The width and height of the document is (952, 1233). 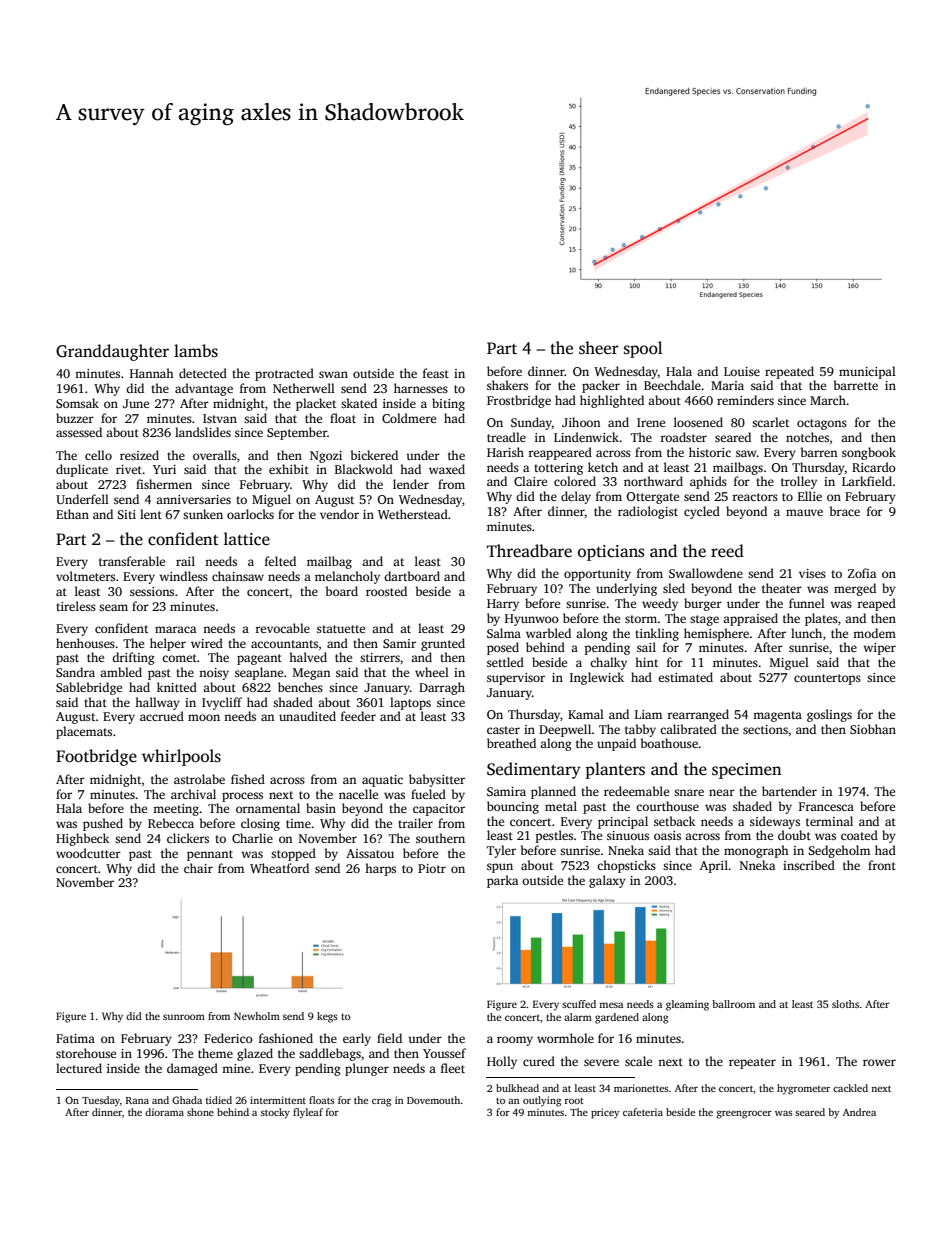 I want to click on spool, so click(x=643, y=349).
